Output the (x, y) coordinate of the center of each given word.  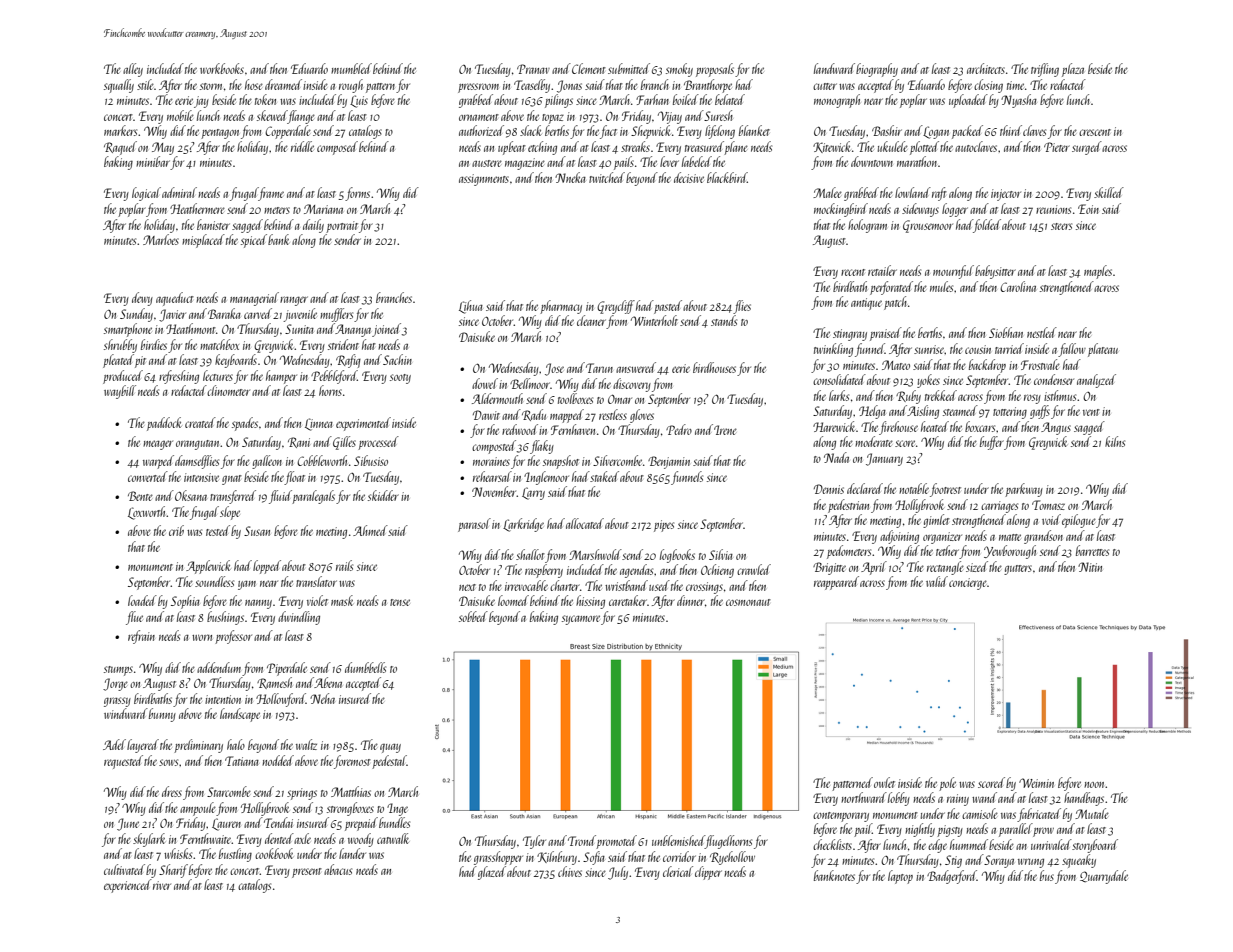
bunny (162, 715)
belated (730, 99)
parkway (1024, 490)
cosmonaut (748, 602)
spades (245, 424)
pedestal (389, 762)
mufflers (336, 315)
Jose (554, 369)
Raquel (120, 148)
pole (947, 784)
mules (941, 286)
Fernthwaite (206, 838)
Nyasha (1019, 101)
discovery (632, 385)
